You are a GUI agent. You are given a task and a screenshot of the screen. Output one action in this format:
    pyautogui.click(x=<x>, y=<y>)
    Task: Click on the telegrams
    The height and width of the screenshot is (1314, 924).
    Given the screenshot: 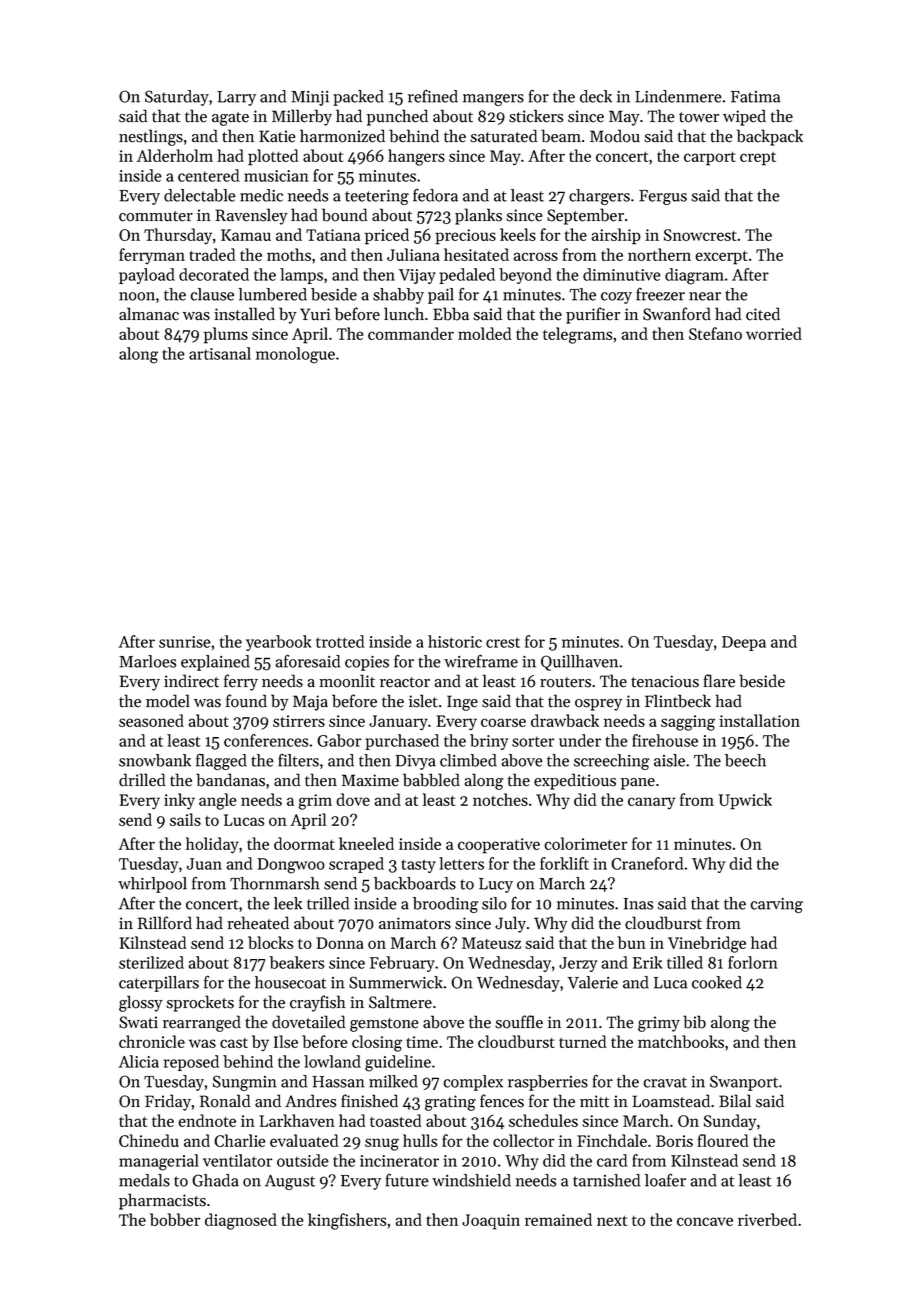 What is the action you would take?
    pyautogui.click(x=577, y=335)
